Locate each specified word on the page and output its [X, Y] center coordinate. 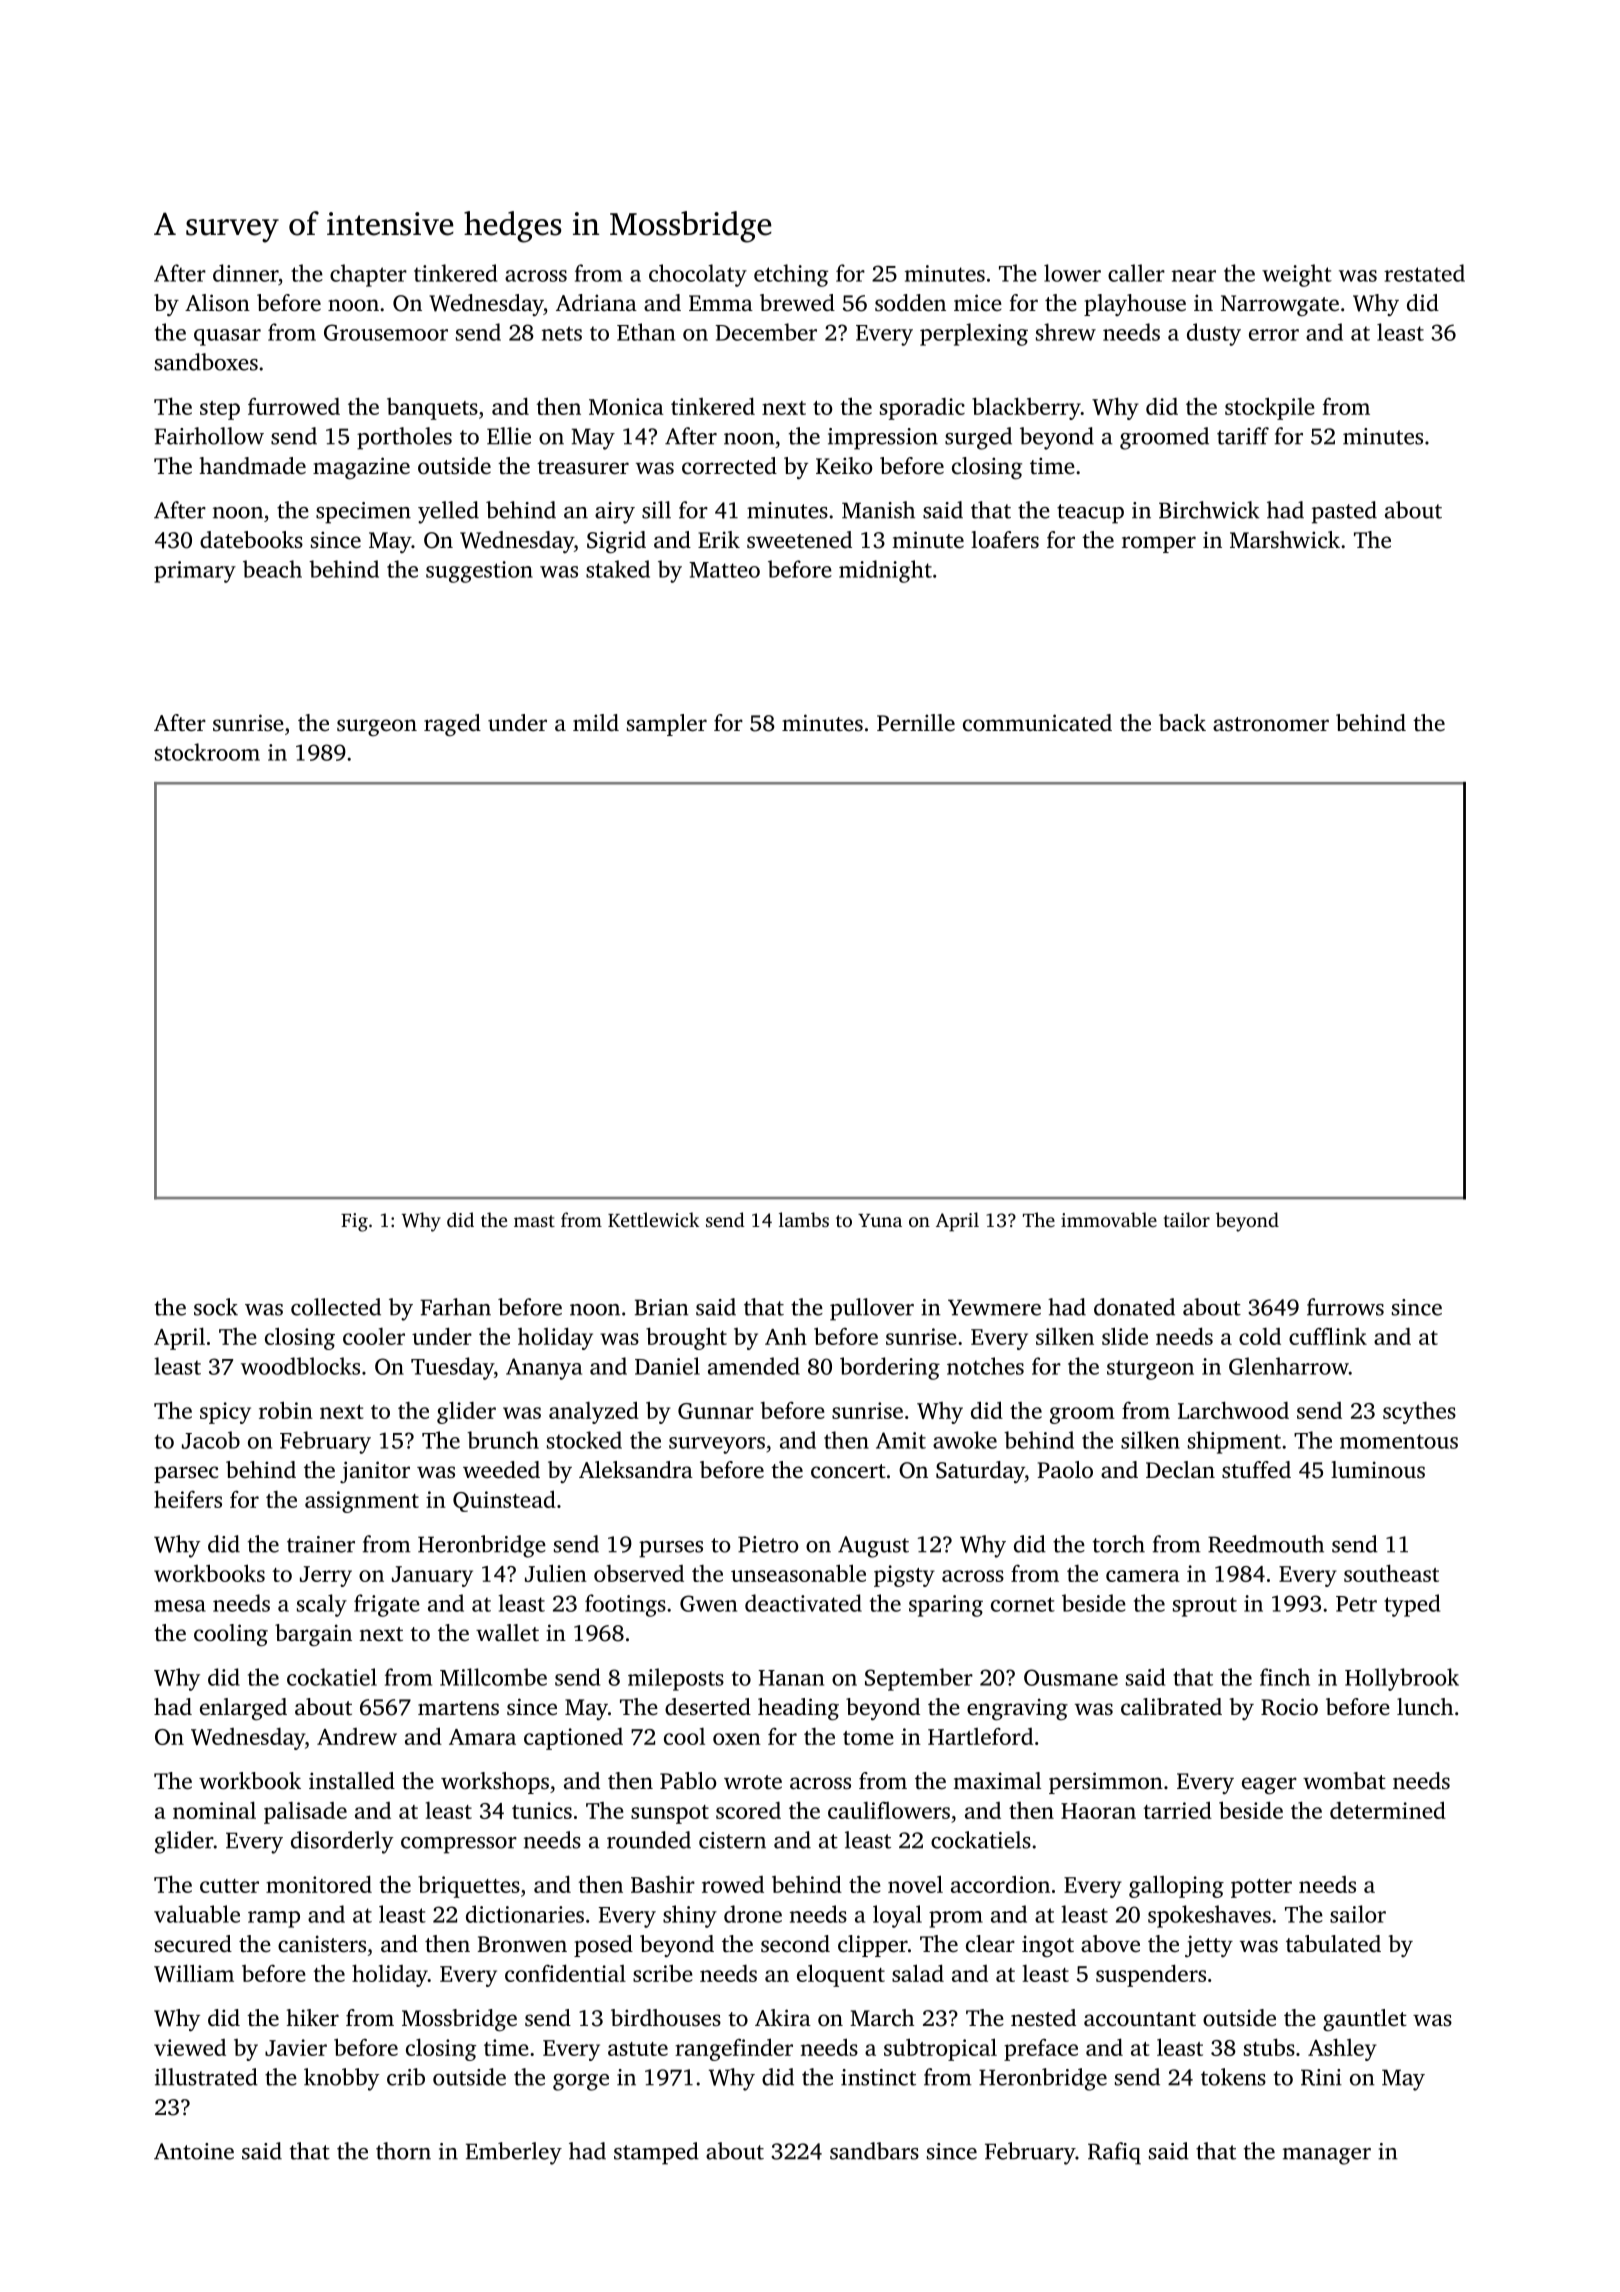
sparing [946, 1606]
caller [1136, 273]
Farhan [455, 1307]
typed [1412, 1605]
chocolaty [698, 275]
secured [193, 1944]
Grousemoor [386, 332]
